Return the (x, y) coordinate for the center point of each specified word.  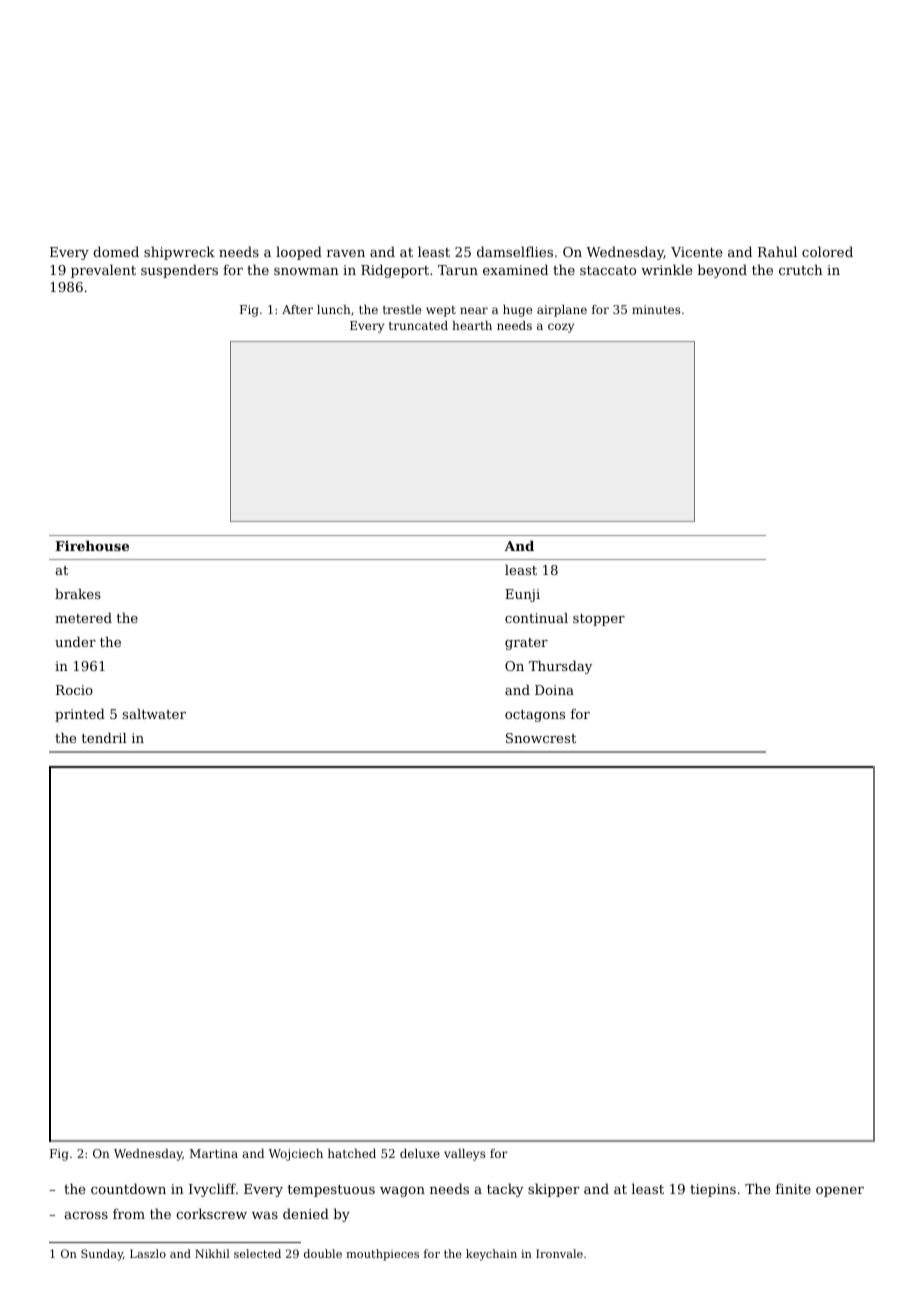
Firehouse (92, 546)
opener (840, 1192)
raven (346, 253)
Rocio (74, 690)
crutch (801, 269)
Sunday (102, 1255)
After (297, 309)
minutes (656, 309)
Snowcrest (541, 738)
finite (793, 1188)
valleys (465, 1155)
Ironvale (559, 1253)
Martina (213, 1153)
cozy (561, 328)
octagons (535, 716)
